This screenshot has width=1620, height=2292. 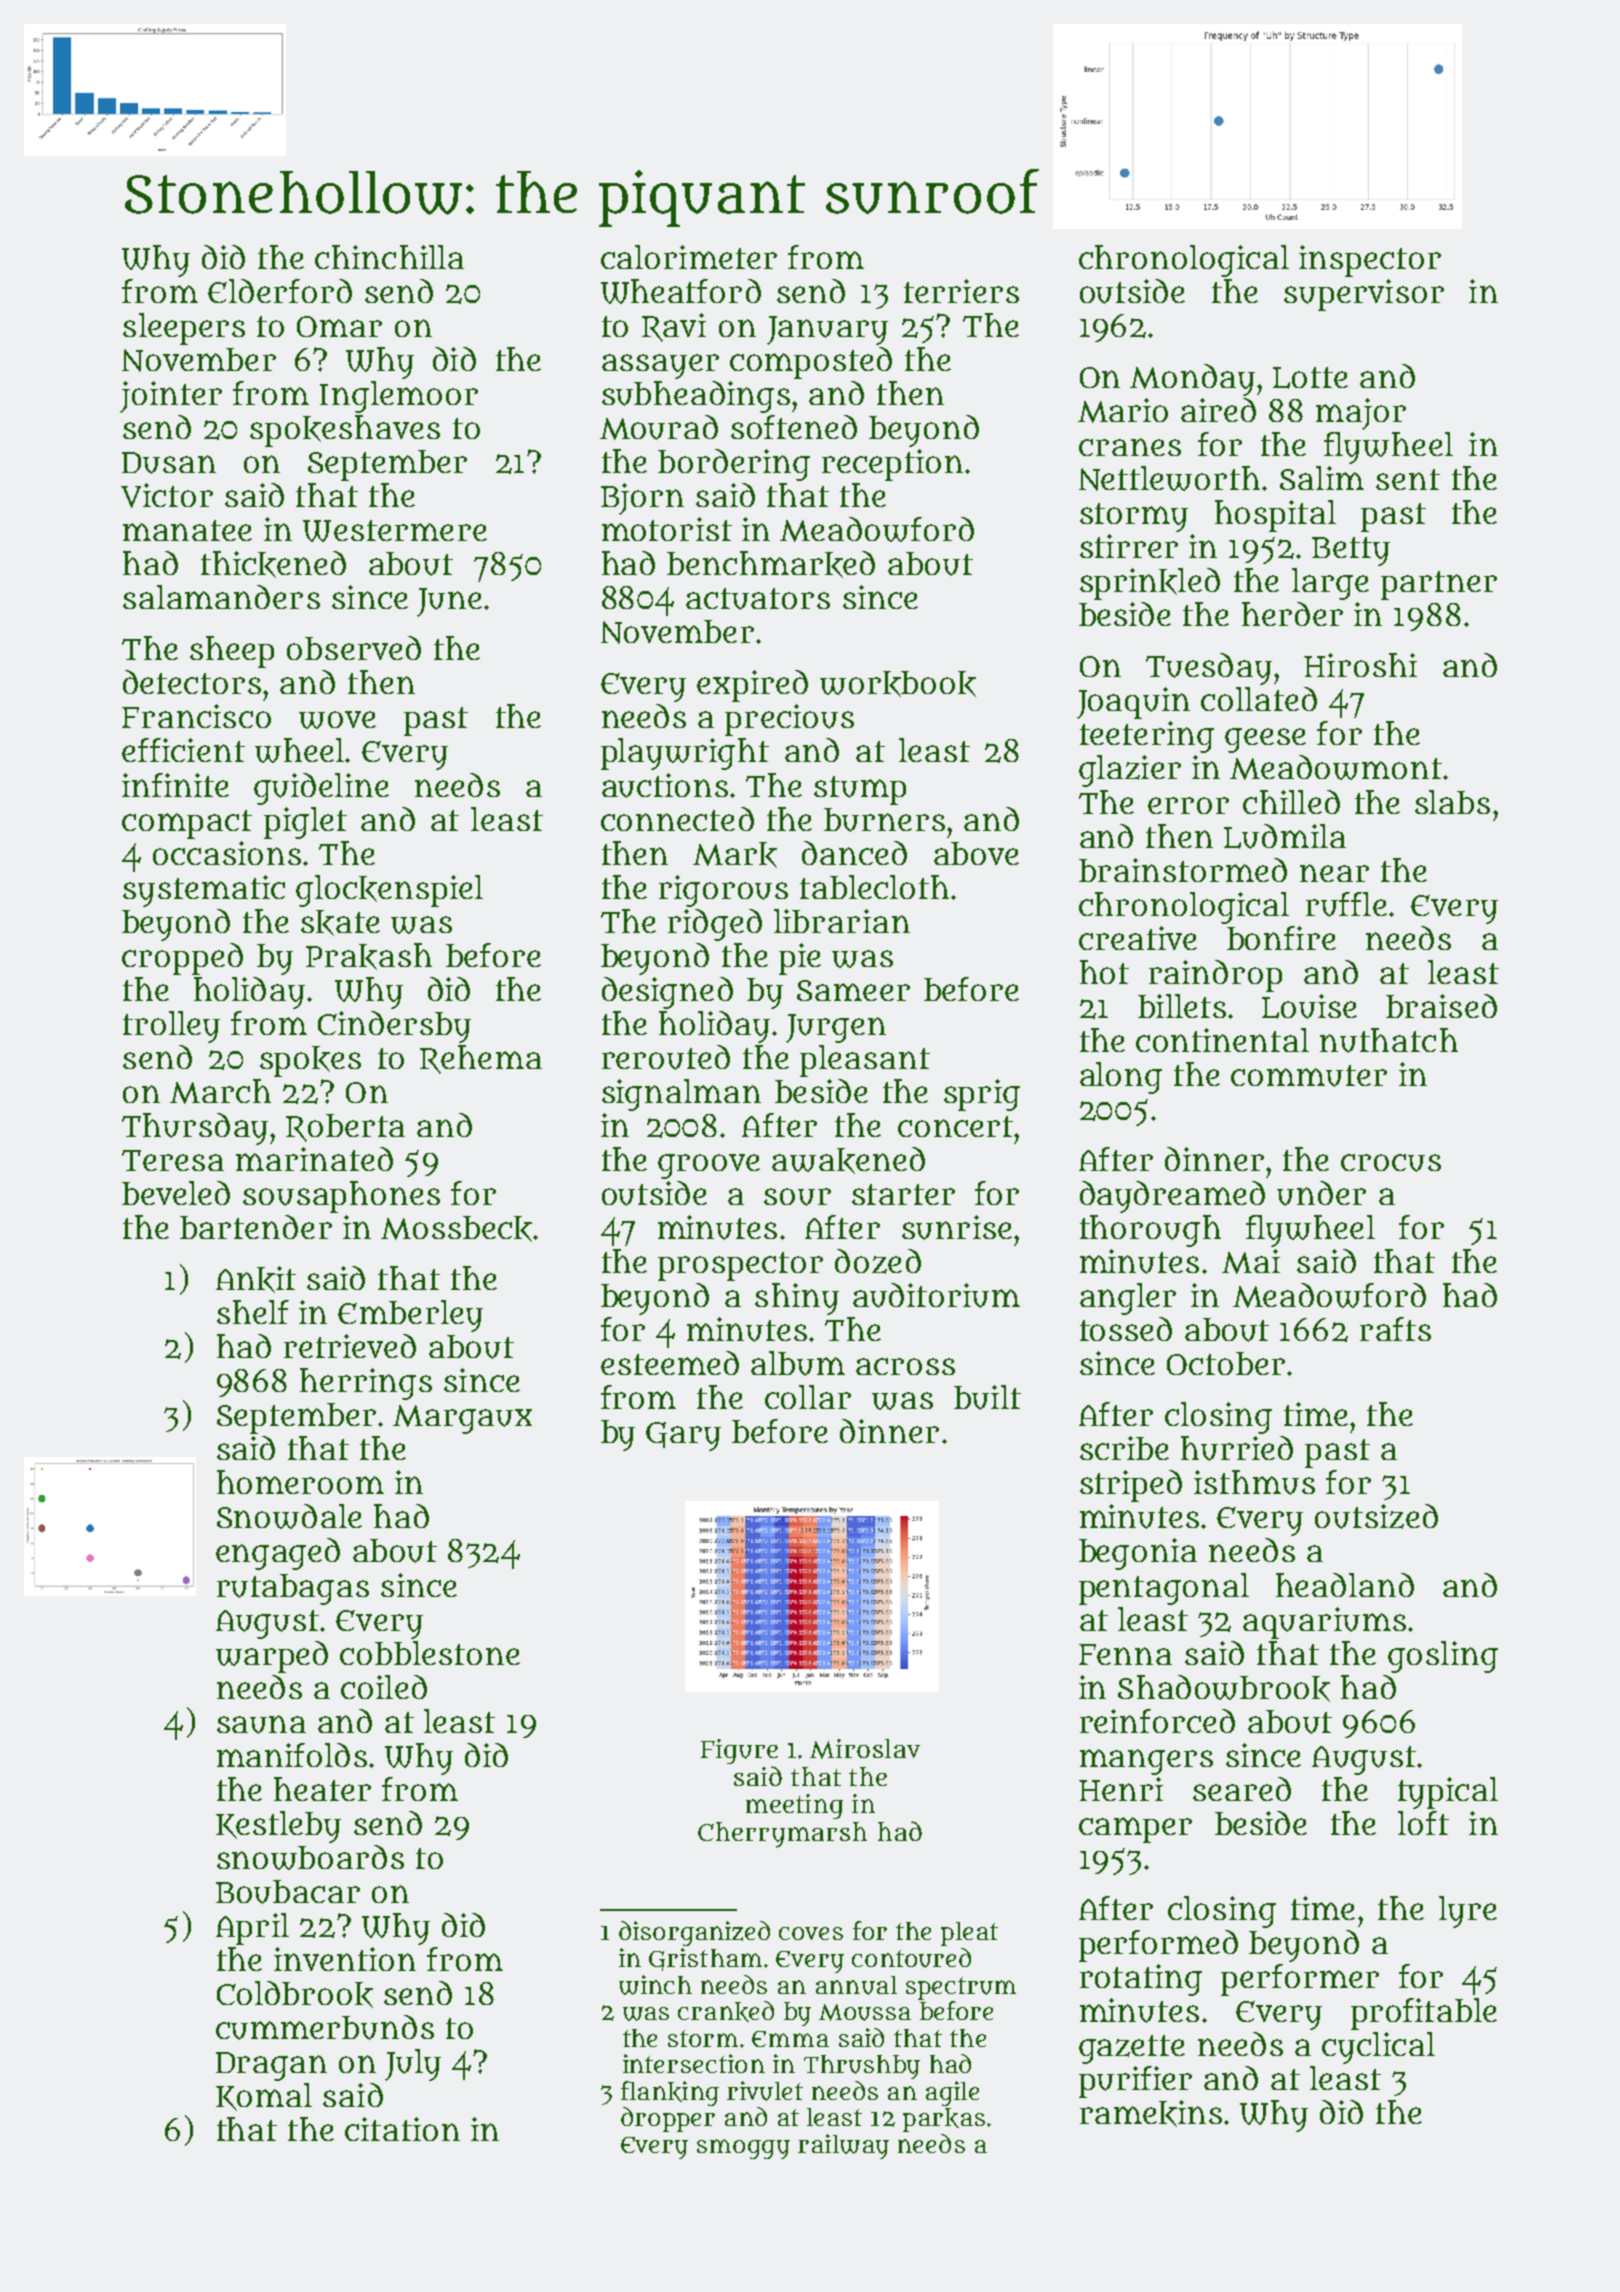 What do you see at coordinates (1237, 1448) in the screenshot?
I see `hurried` at bounding box center [1237, 1448].
